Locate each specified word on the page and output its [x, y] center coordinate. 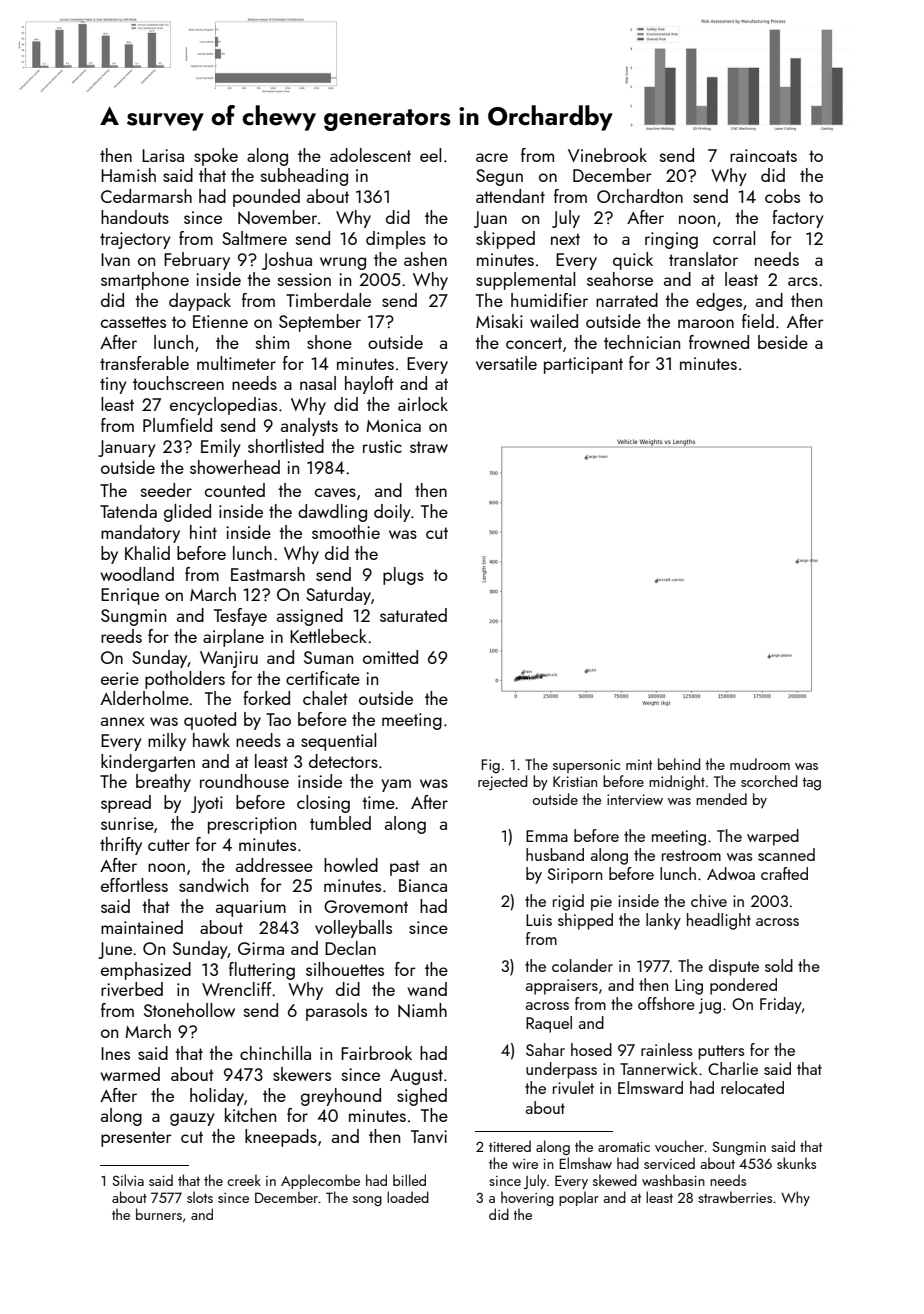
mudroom [760, 764]
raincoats [763, 155]
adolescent [370, 155]
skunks [796, 1163]
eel [430, 155]
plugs [403, 576]
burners [159, 1214]
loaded [408, 1197]
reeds [121, 636]
